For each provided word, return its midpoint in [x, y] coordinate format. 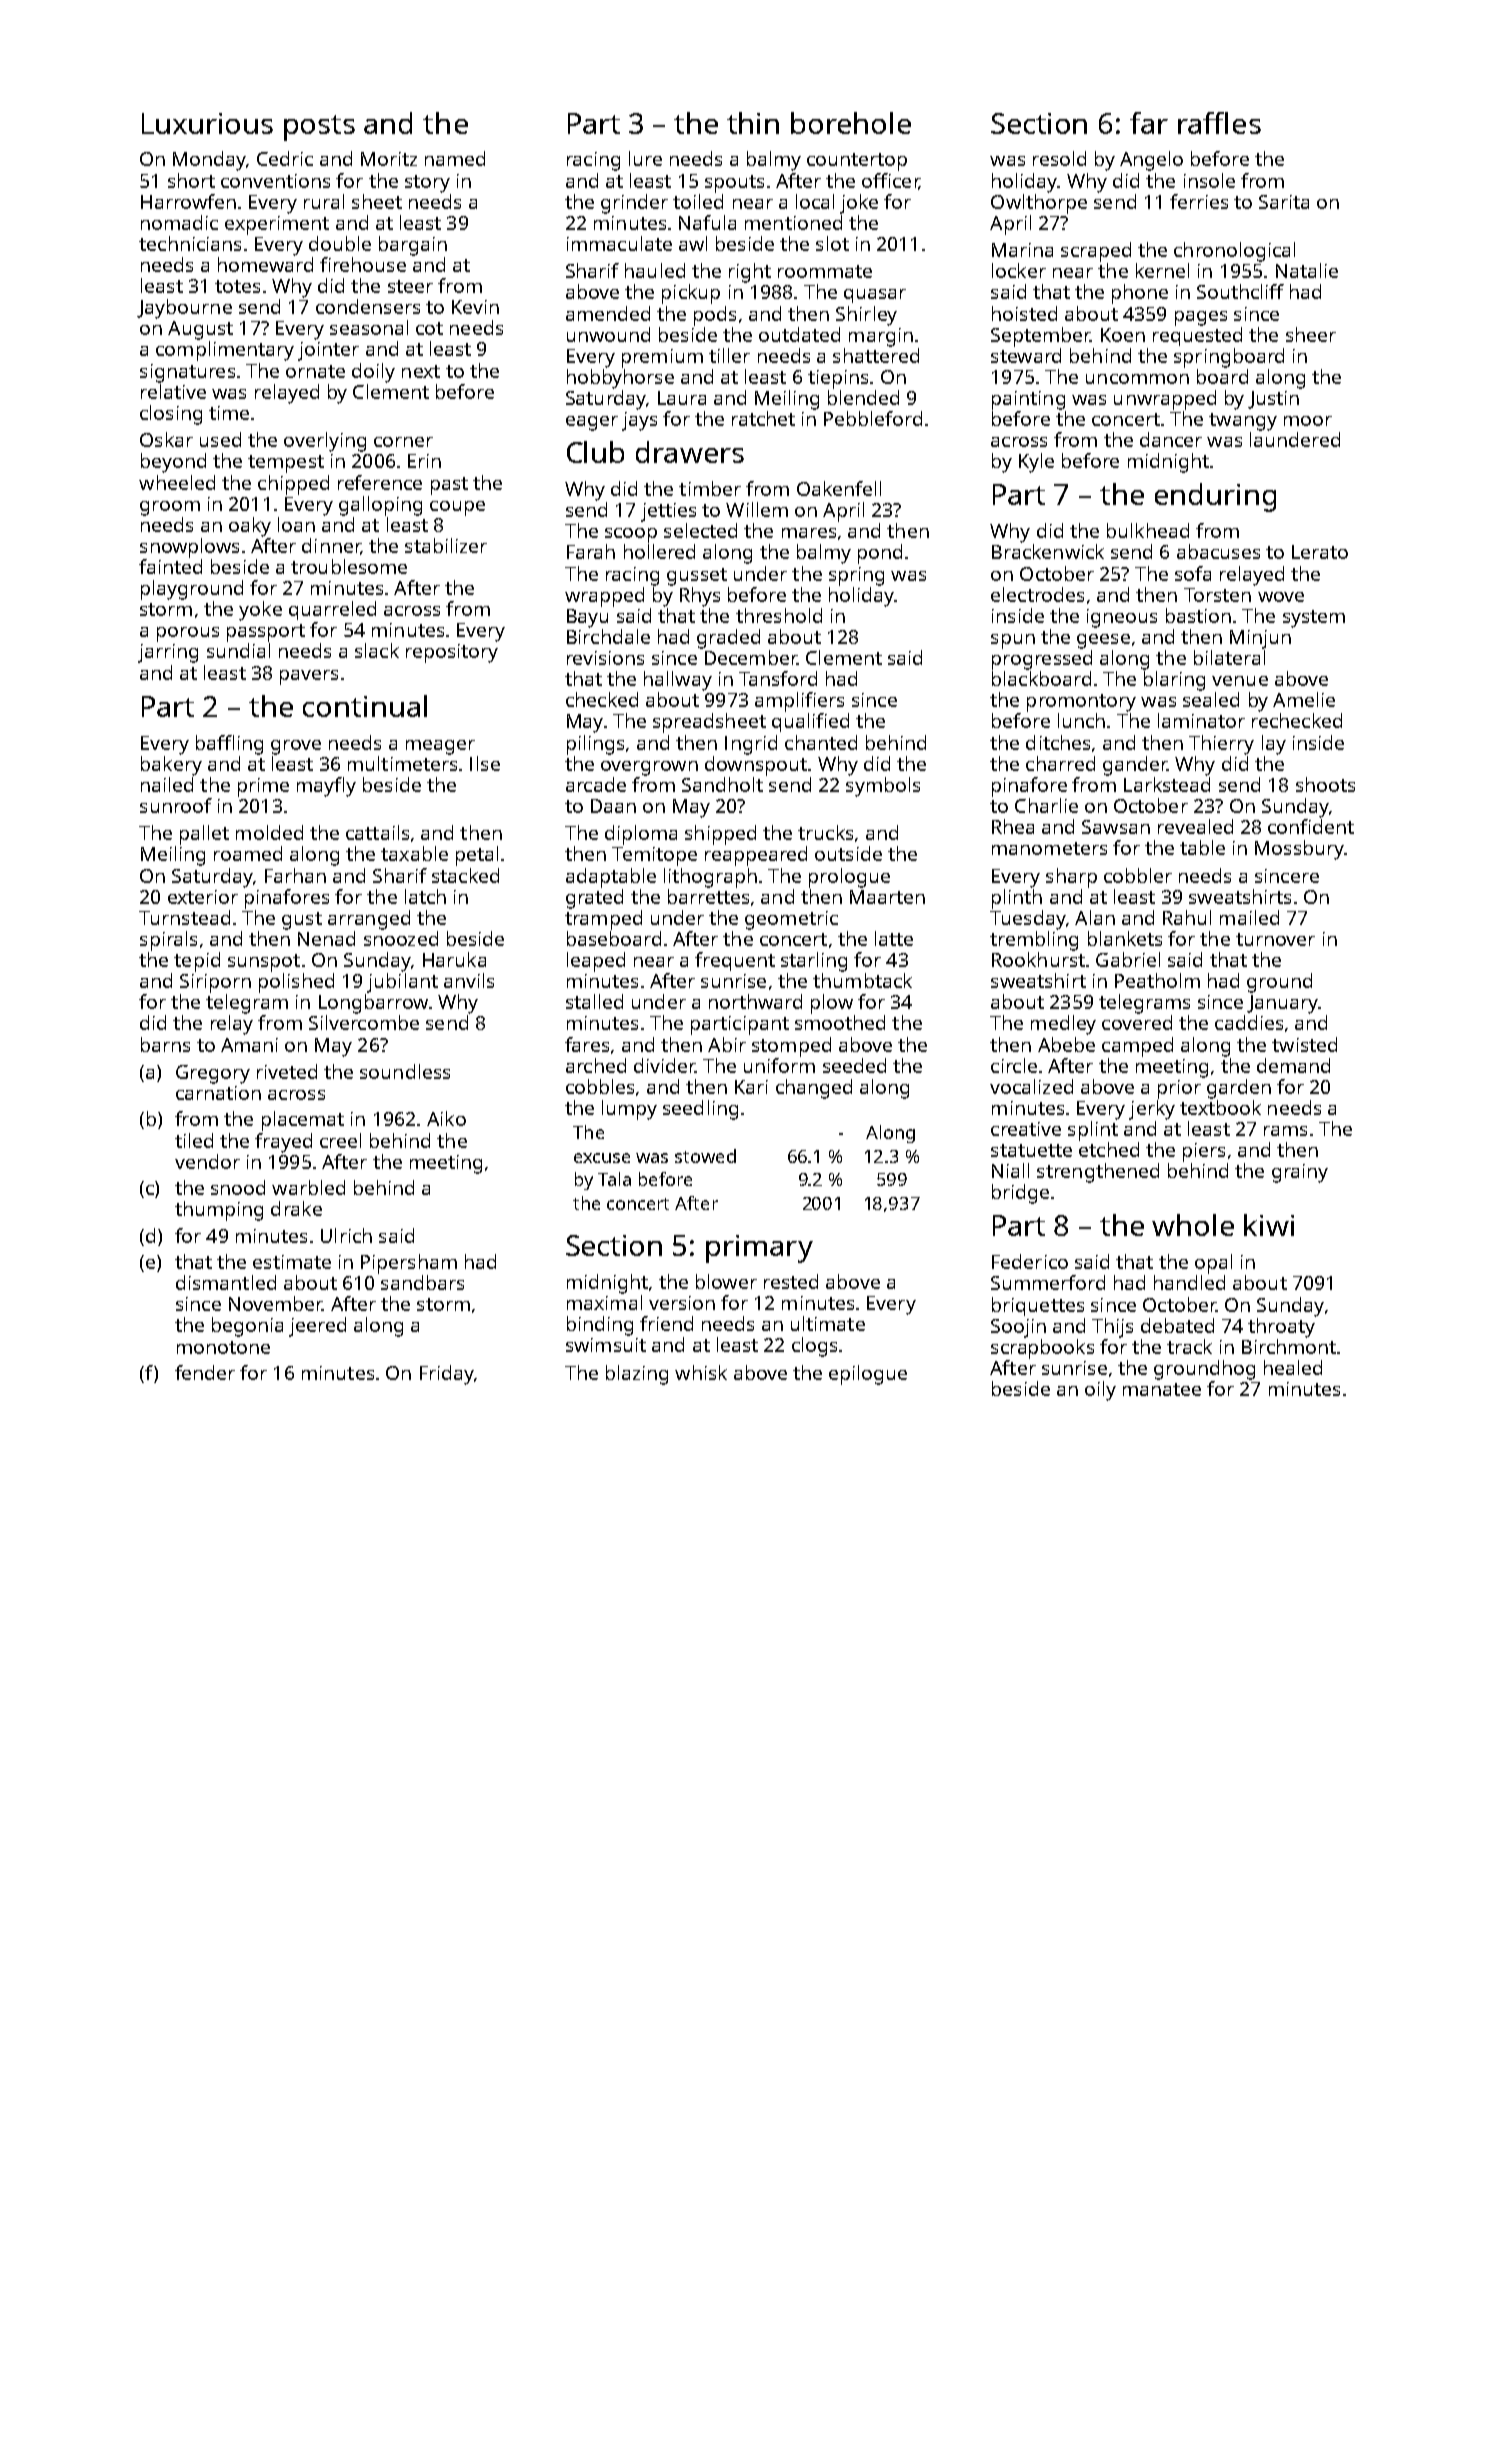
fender [205, 1372]
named [455, 158]
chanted [821, 742]
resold [1059, 158]
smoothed [840, 1022]
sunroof [176, 805]
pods [715, 316]
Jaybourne [184, 309]
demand [1293, 1065]
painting [1028, 400]
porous [188, 634]
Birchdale [608, 636]
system [1314, 619]
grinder [634, 204]
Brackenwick [1048, 551]
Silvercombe [364, 1022]
